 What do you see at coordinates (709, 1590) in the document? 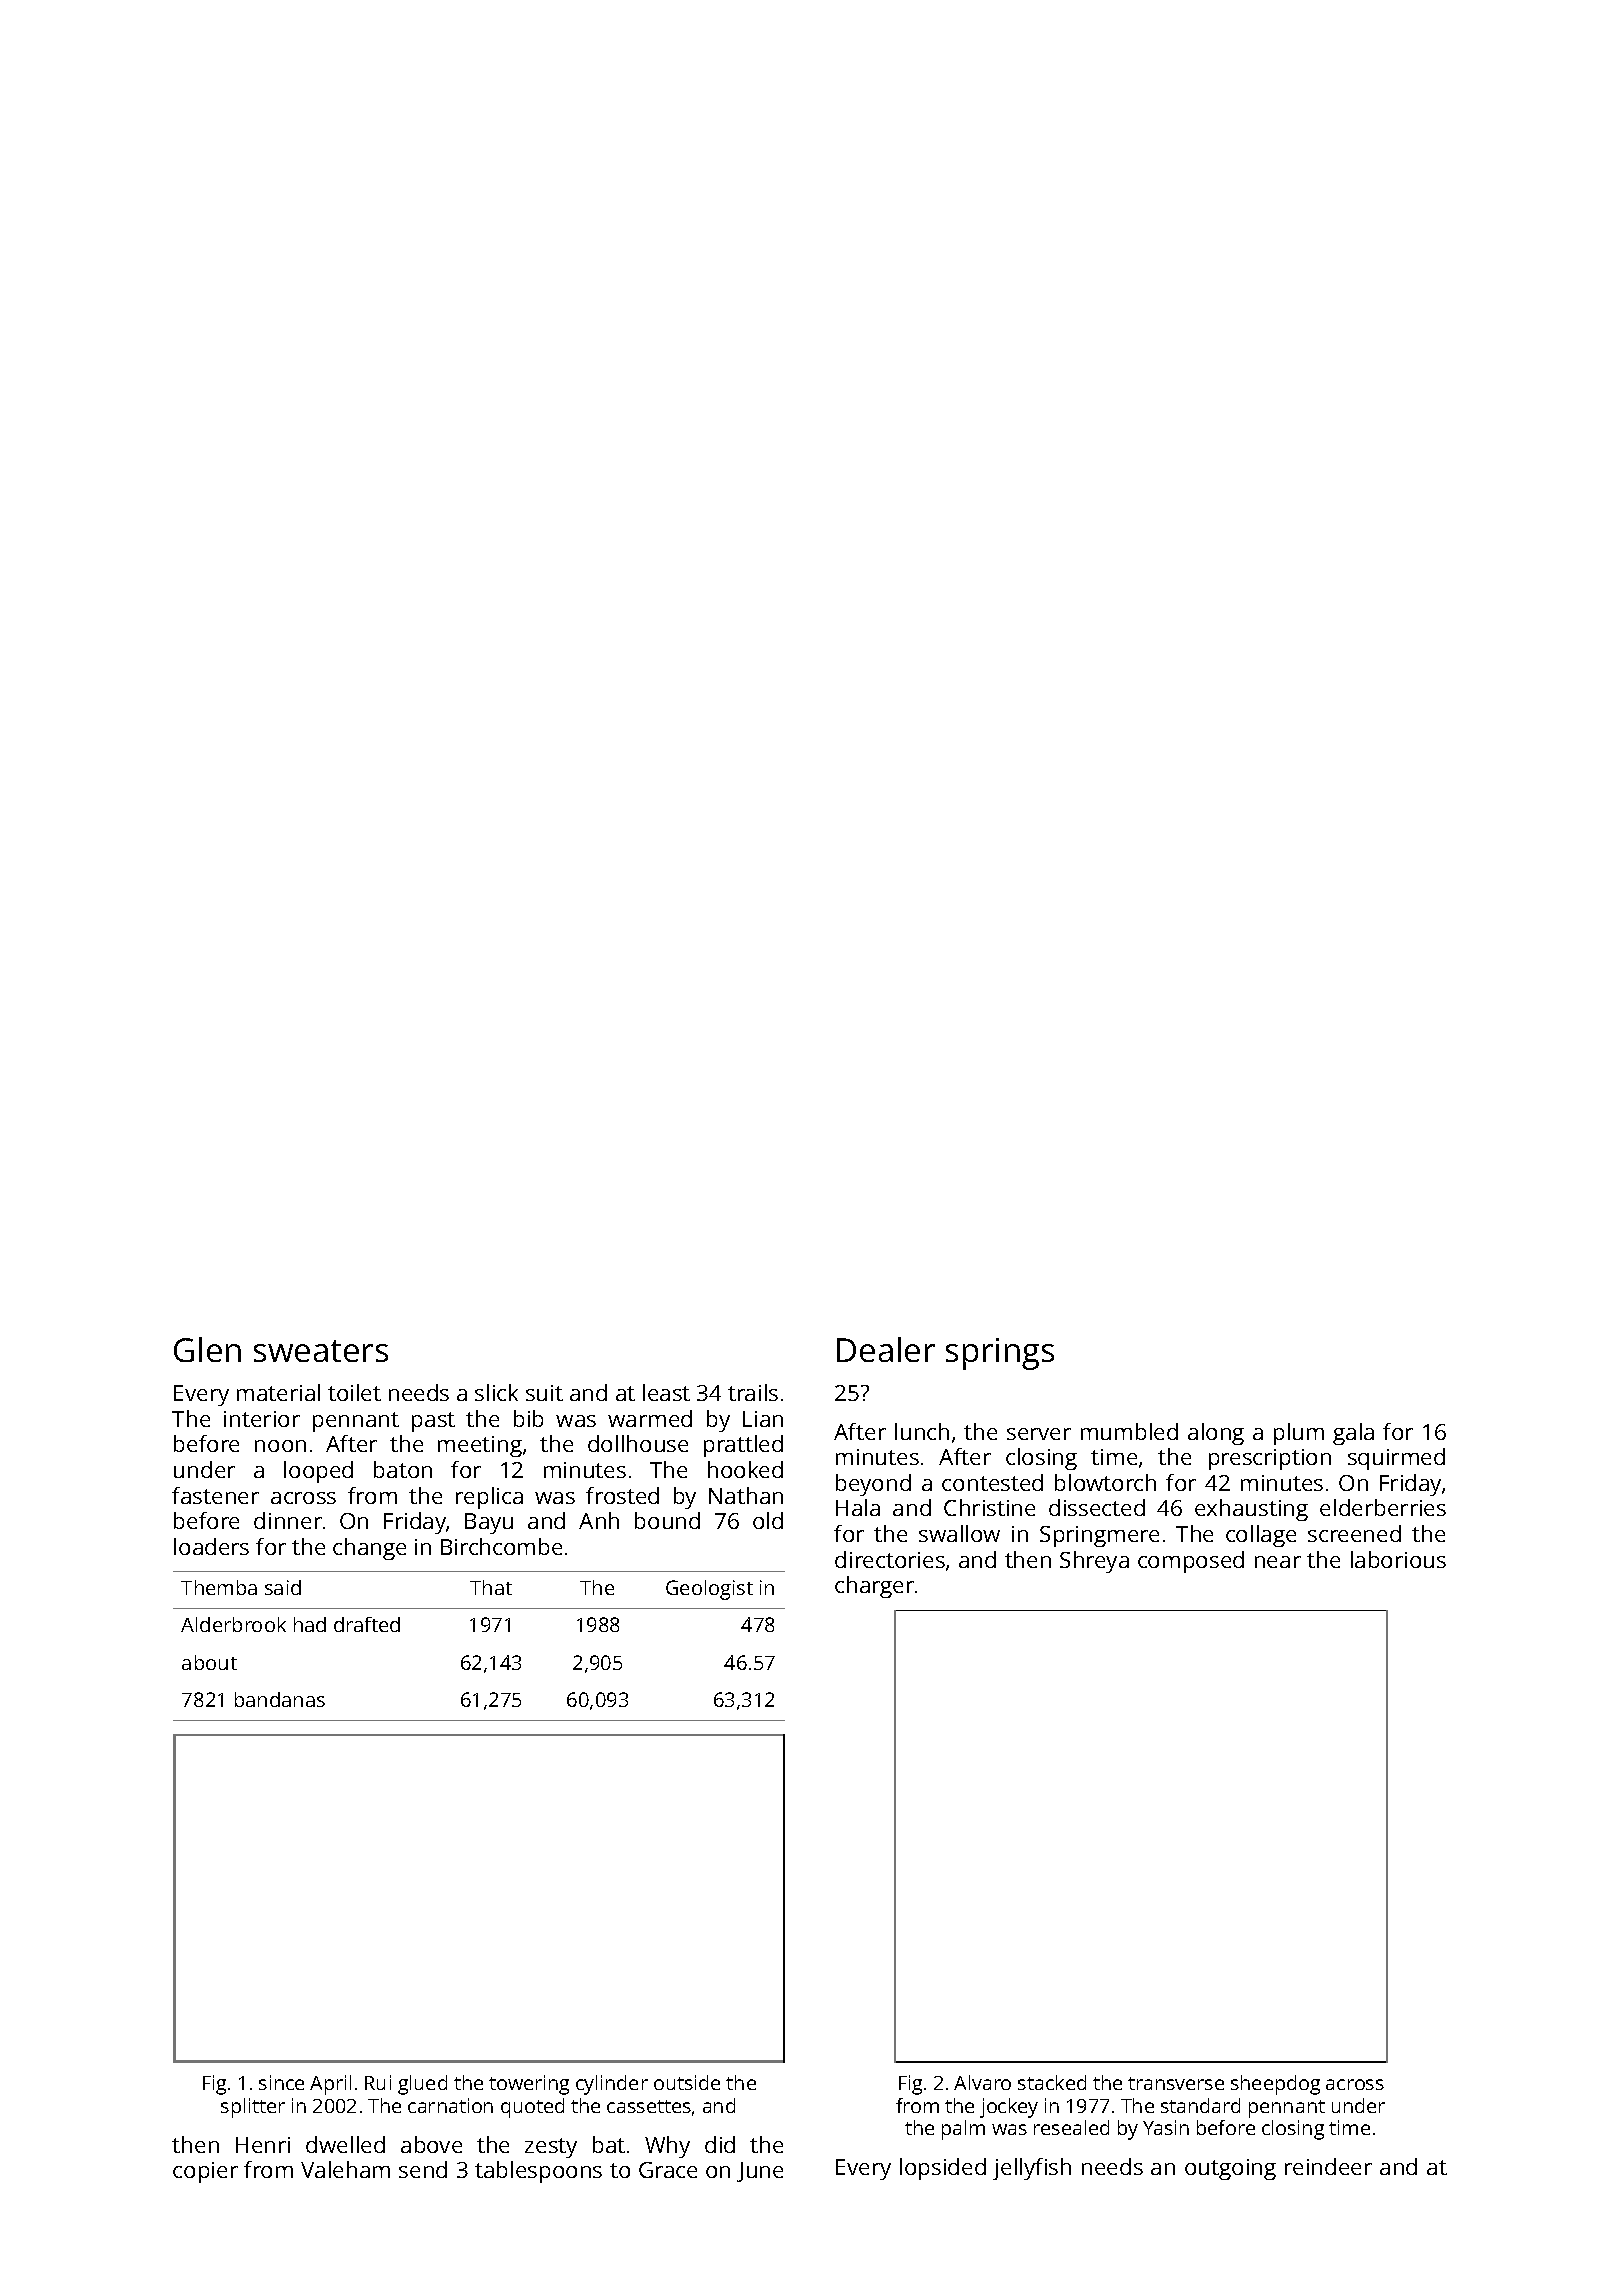
I see `Geologist` at bounding box center [709, 1590].
